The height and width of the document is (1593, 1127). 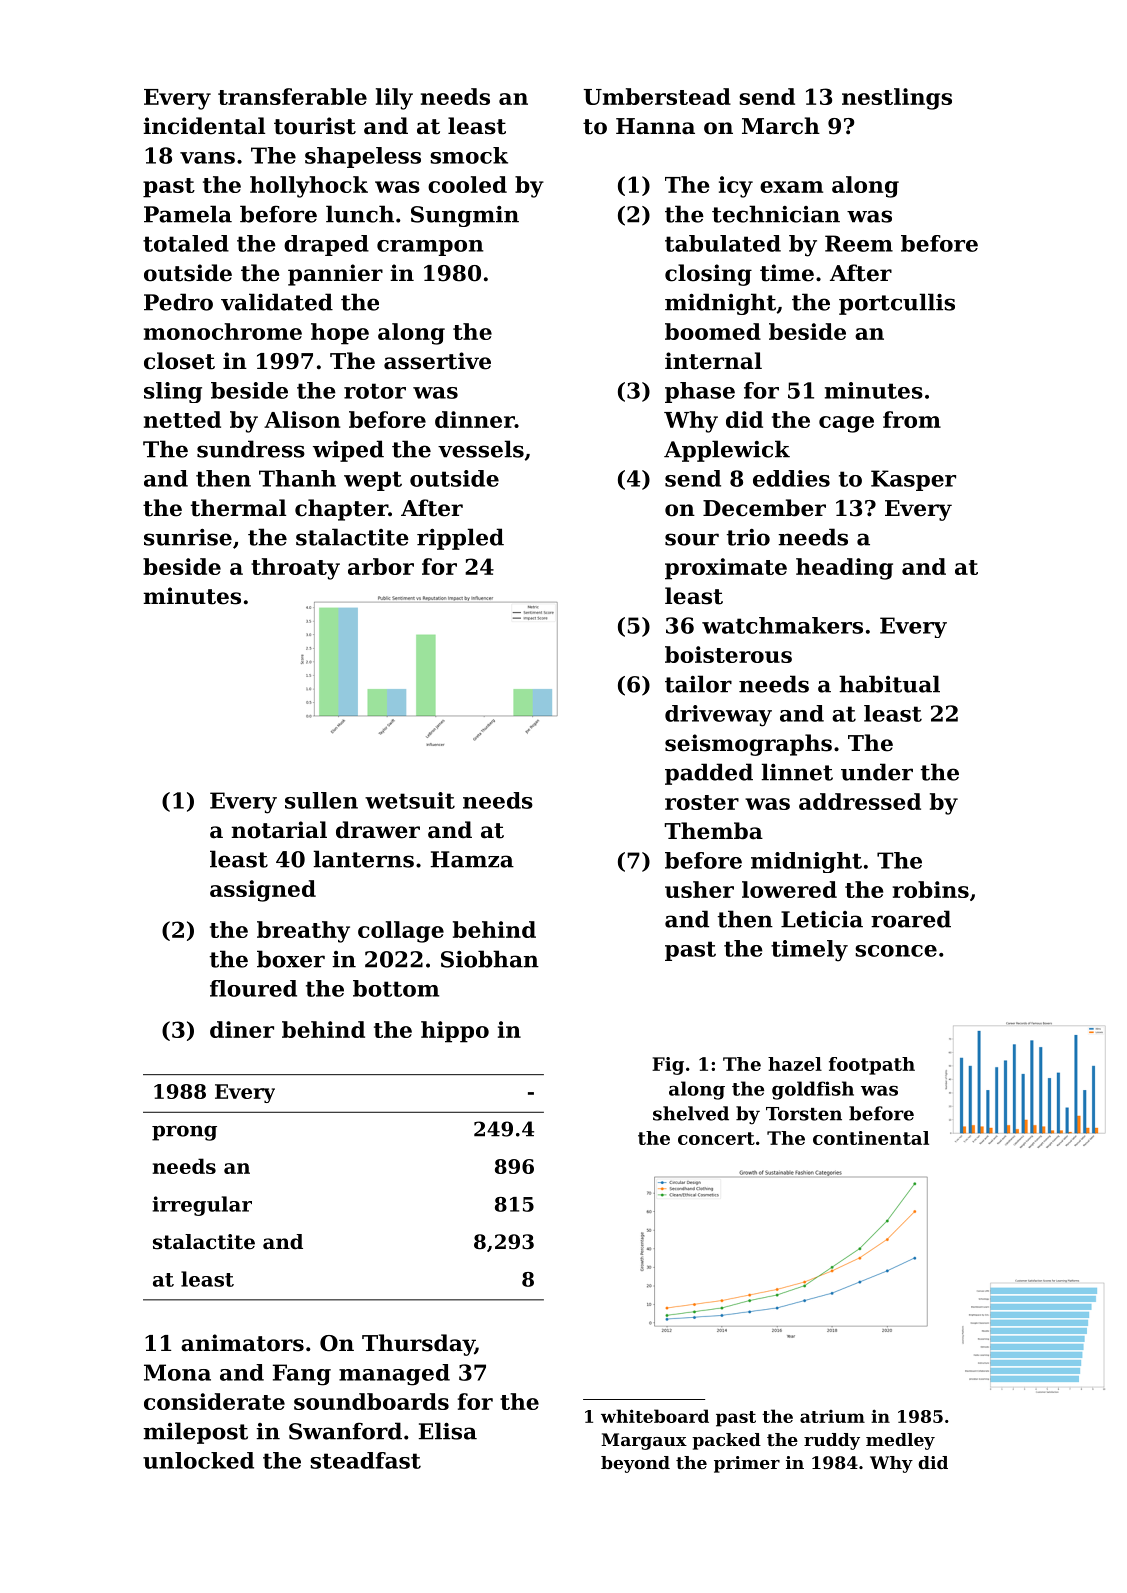 I want to click on Umberstead, so click(x=657, y=96).
